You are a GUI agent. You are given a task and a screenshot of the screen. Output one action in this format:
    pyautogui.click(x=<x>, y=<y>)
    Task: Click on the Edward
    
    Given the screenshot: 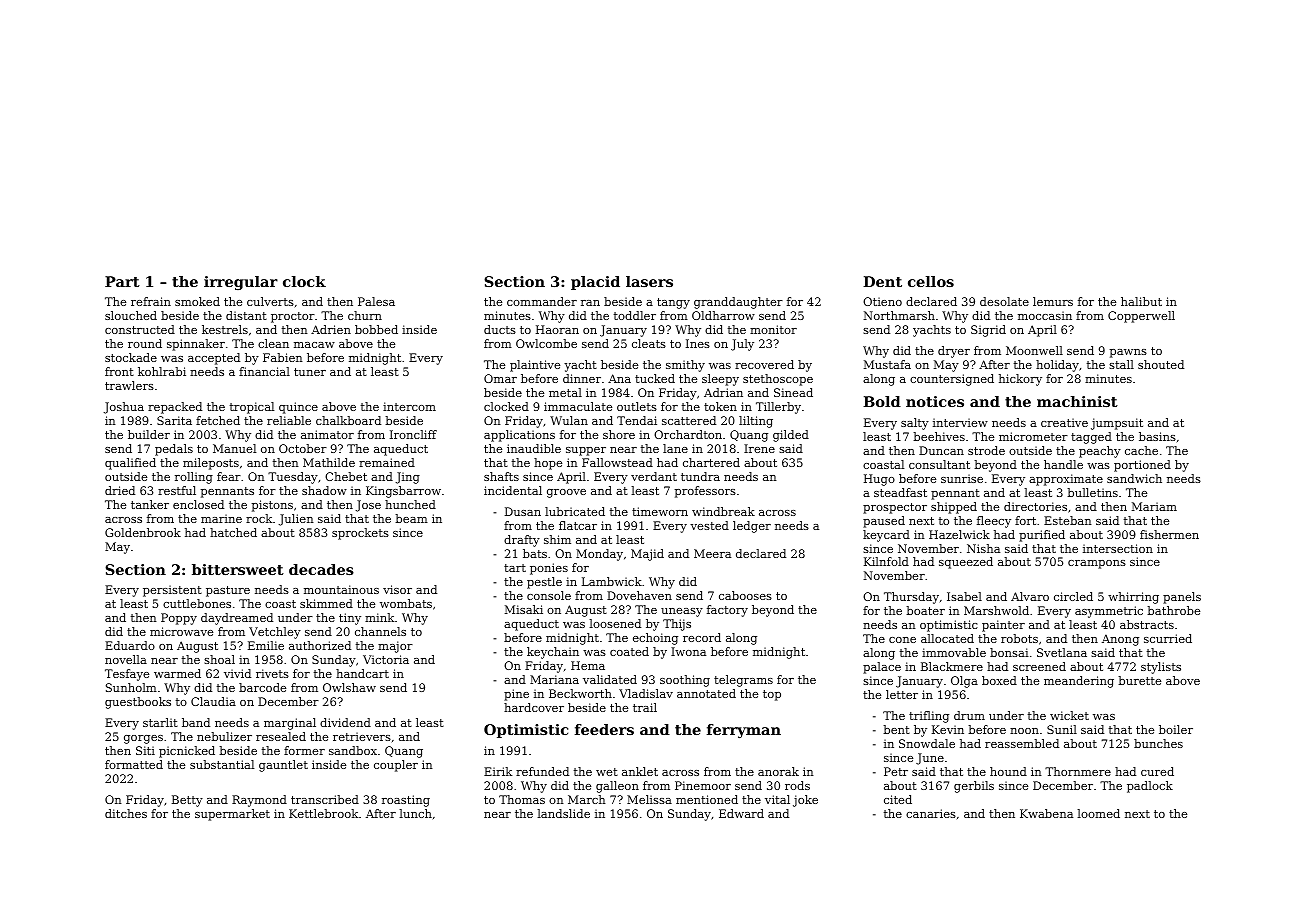 What is the action you would take?
    pyautogui.click(x=741, y=813)
